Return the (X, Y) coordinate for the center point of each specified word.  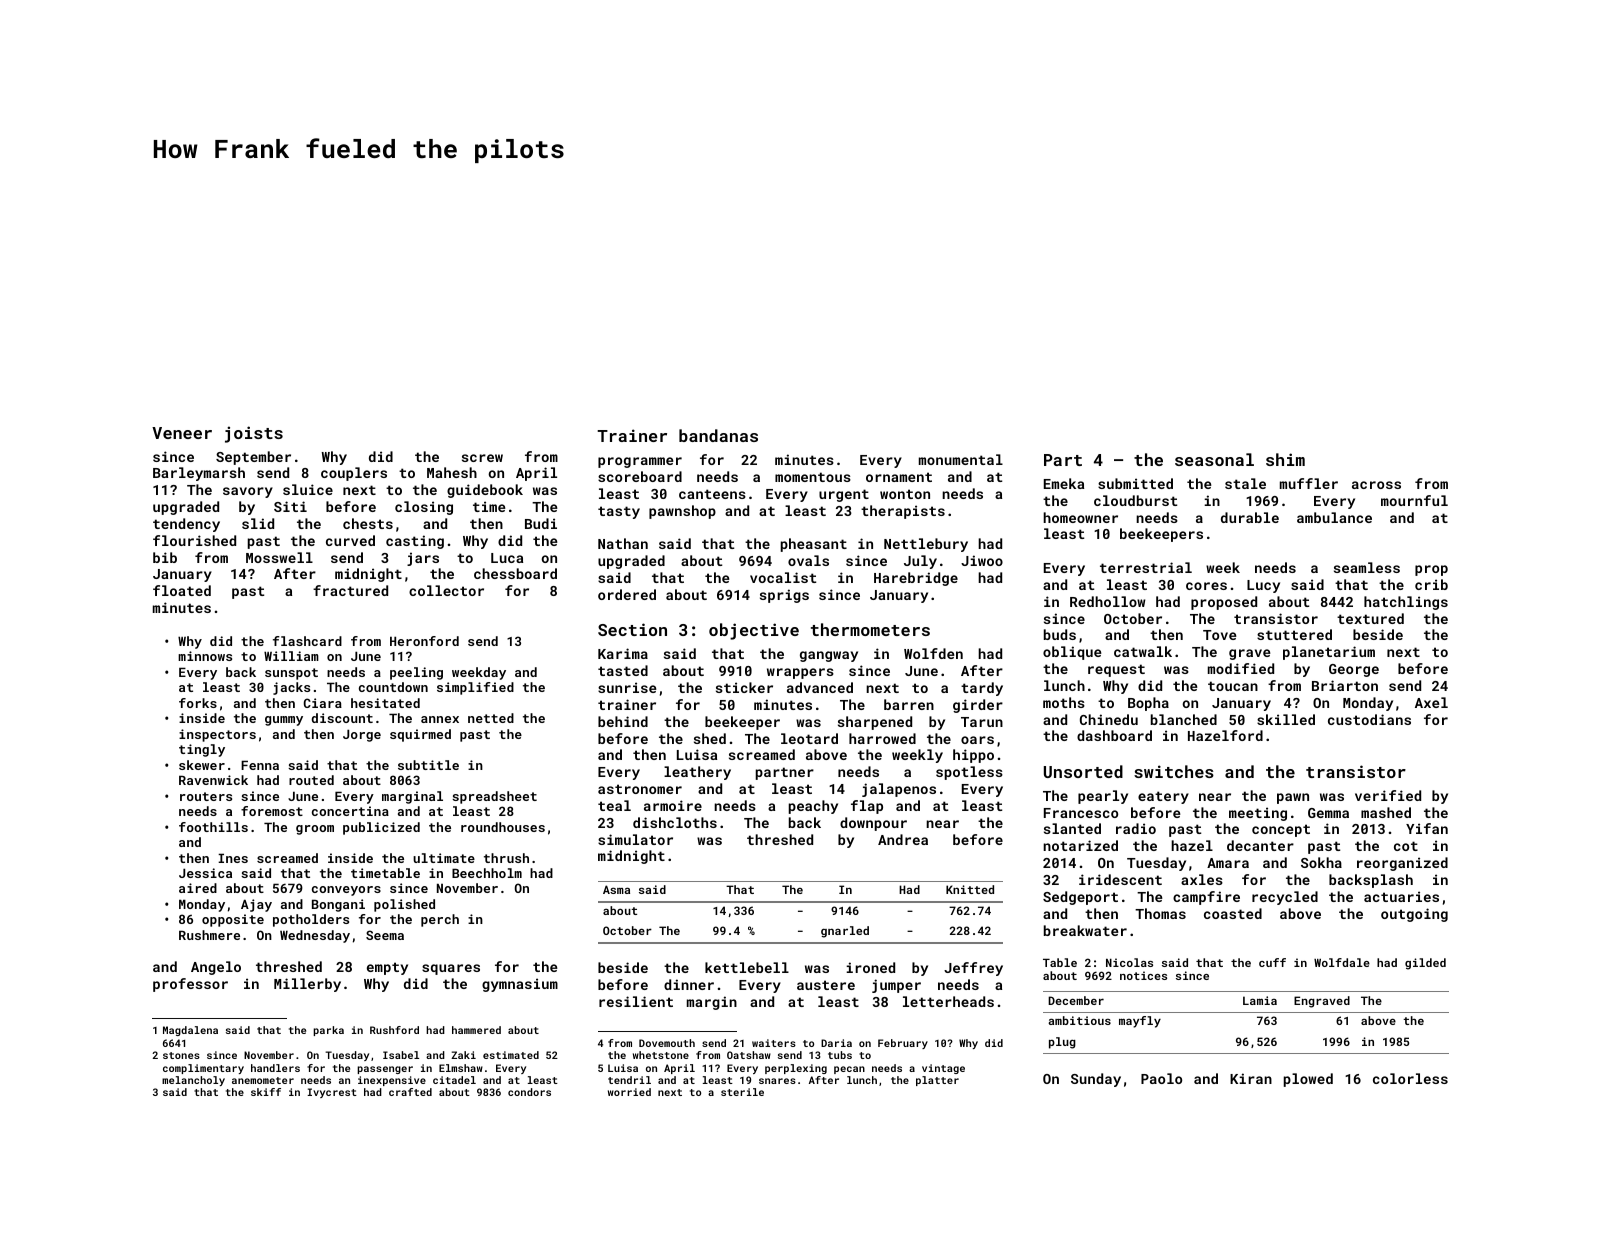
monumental (961, 459)
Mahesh (452, 472)
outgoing (1414, 915)
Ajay (256, 905)
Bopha (1148, 704)
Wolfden (933, 653)
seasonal (1214, 459)
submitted (1135, 483)
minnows (205, 656)
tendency (186, 525)
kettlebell (747, 967)
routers (206, 796)
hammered (476, 1030)
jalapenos (899, 790)
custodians (1369, 719)
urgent (844, 495)
